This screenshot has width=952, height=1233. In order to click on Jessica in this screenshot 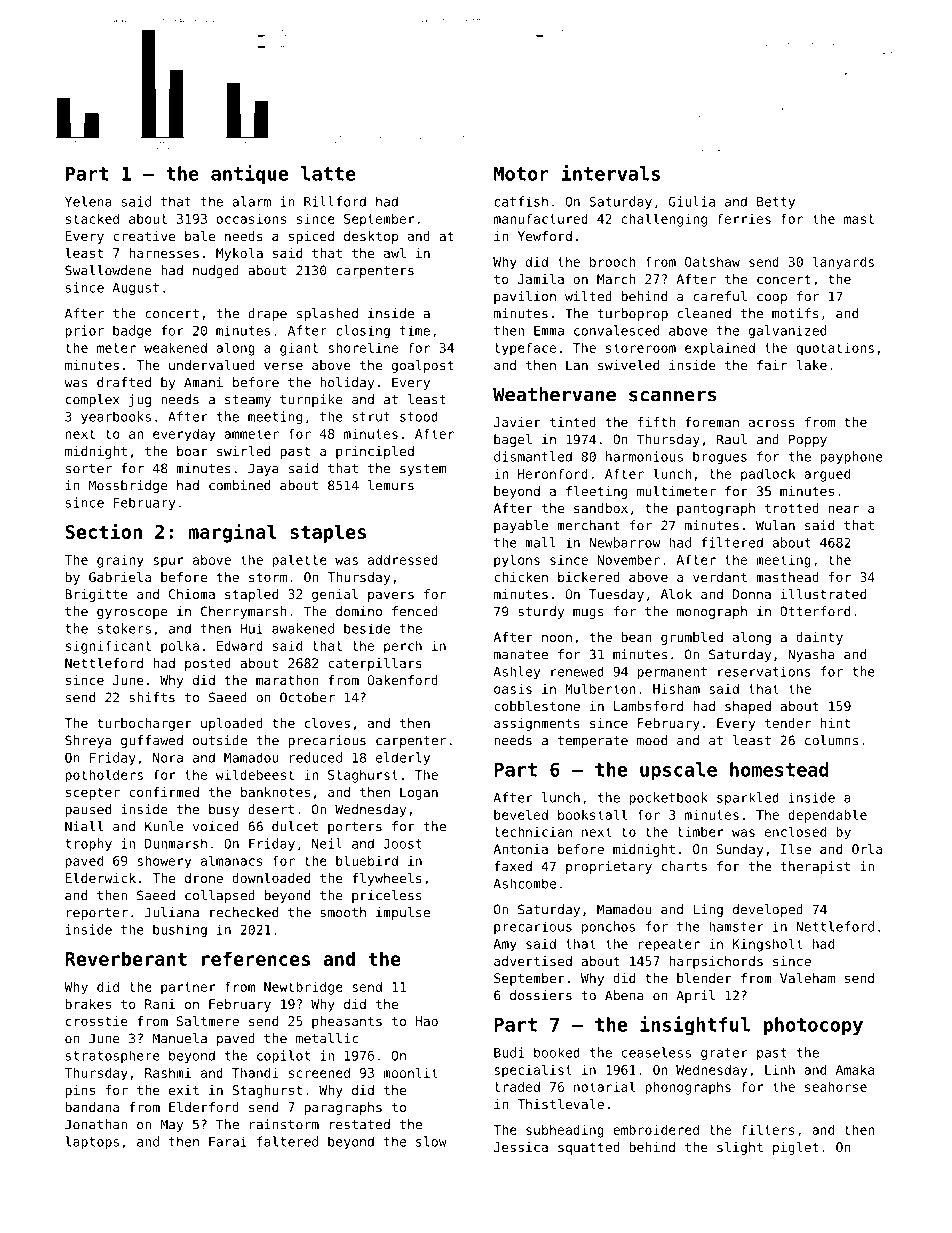, I will do `click(521, 1147)`.
